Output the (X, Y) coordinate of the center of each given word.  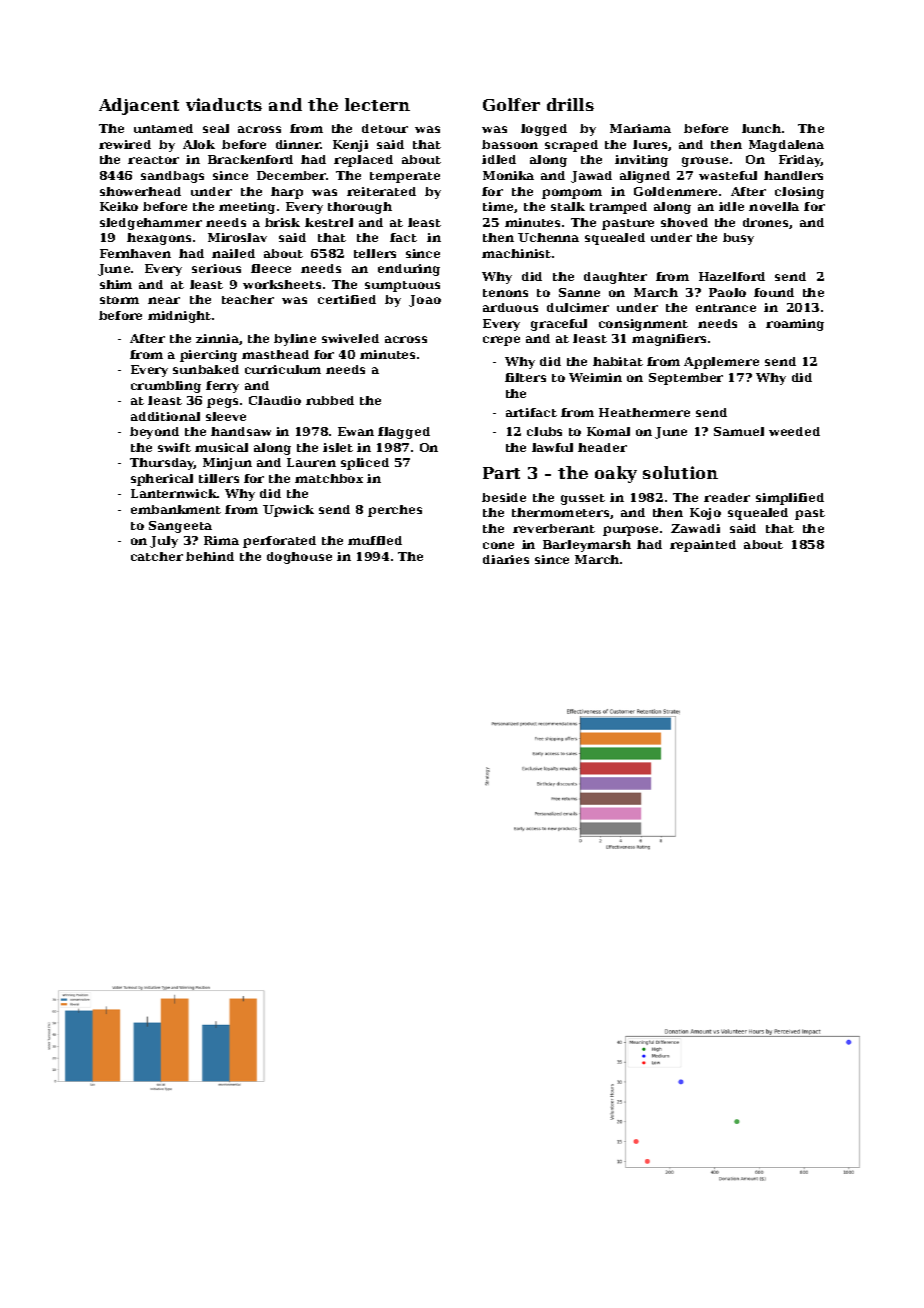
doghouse (299, 558)
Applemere (721, 363)
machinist (516, 253)
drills (570, 104)
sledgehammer (151, 224)
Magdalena (786, 146)
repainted (703, 546)
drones (765, 222)
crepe (501, 341)
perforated (279, 542)
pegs (222, 403)
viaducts (224, 104)
